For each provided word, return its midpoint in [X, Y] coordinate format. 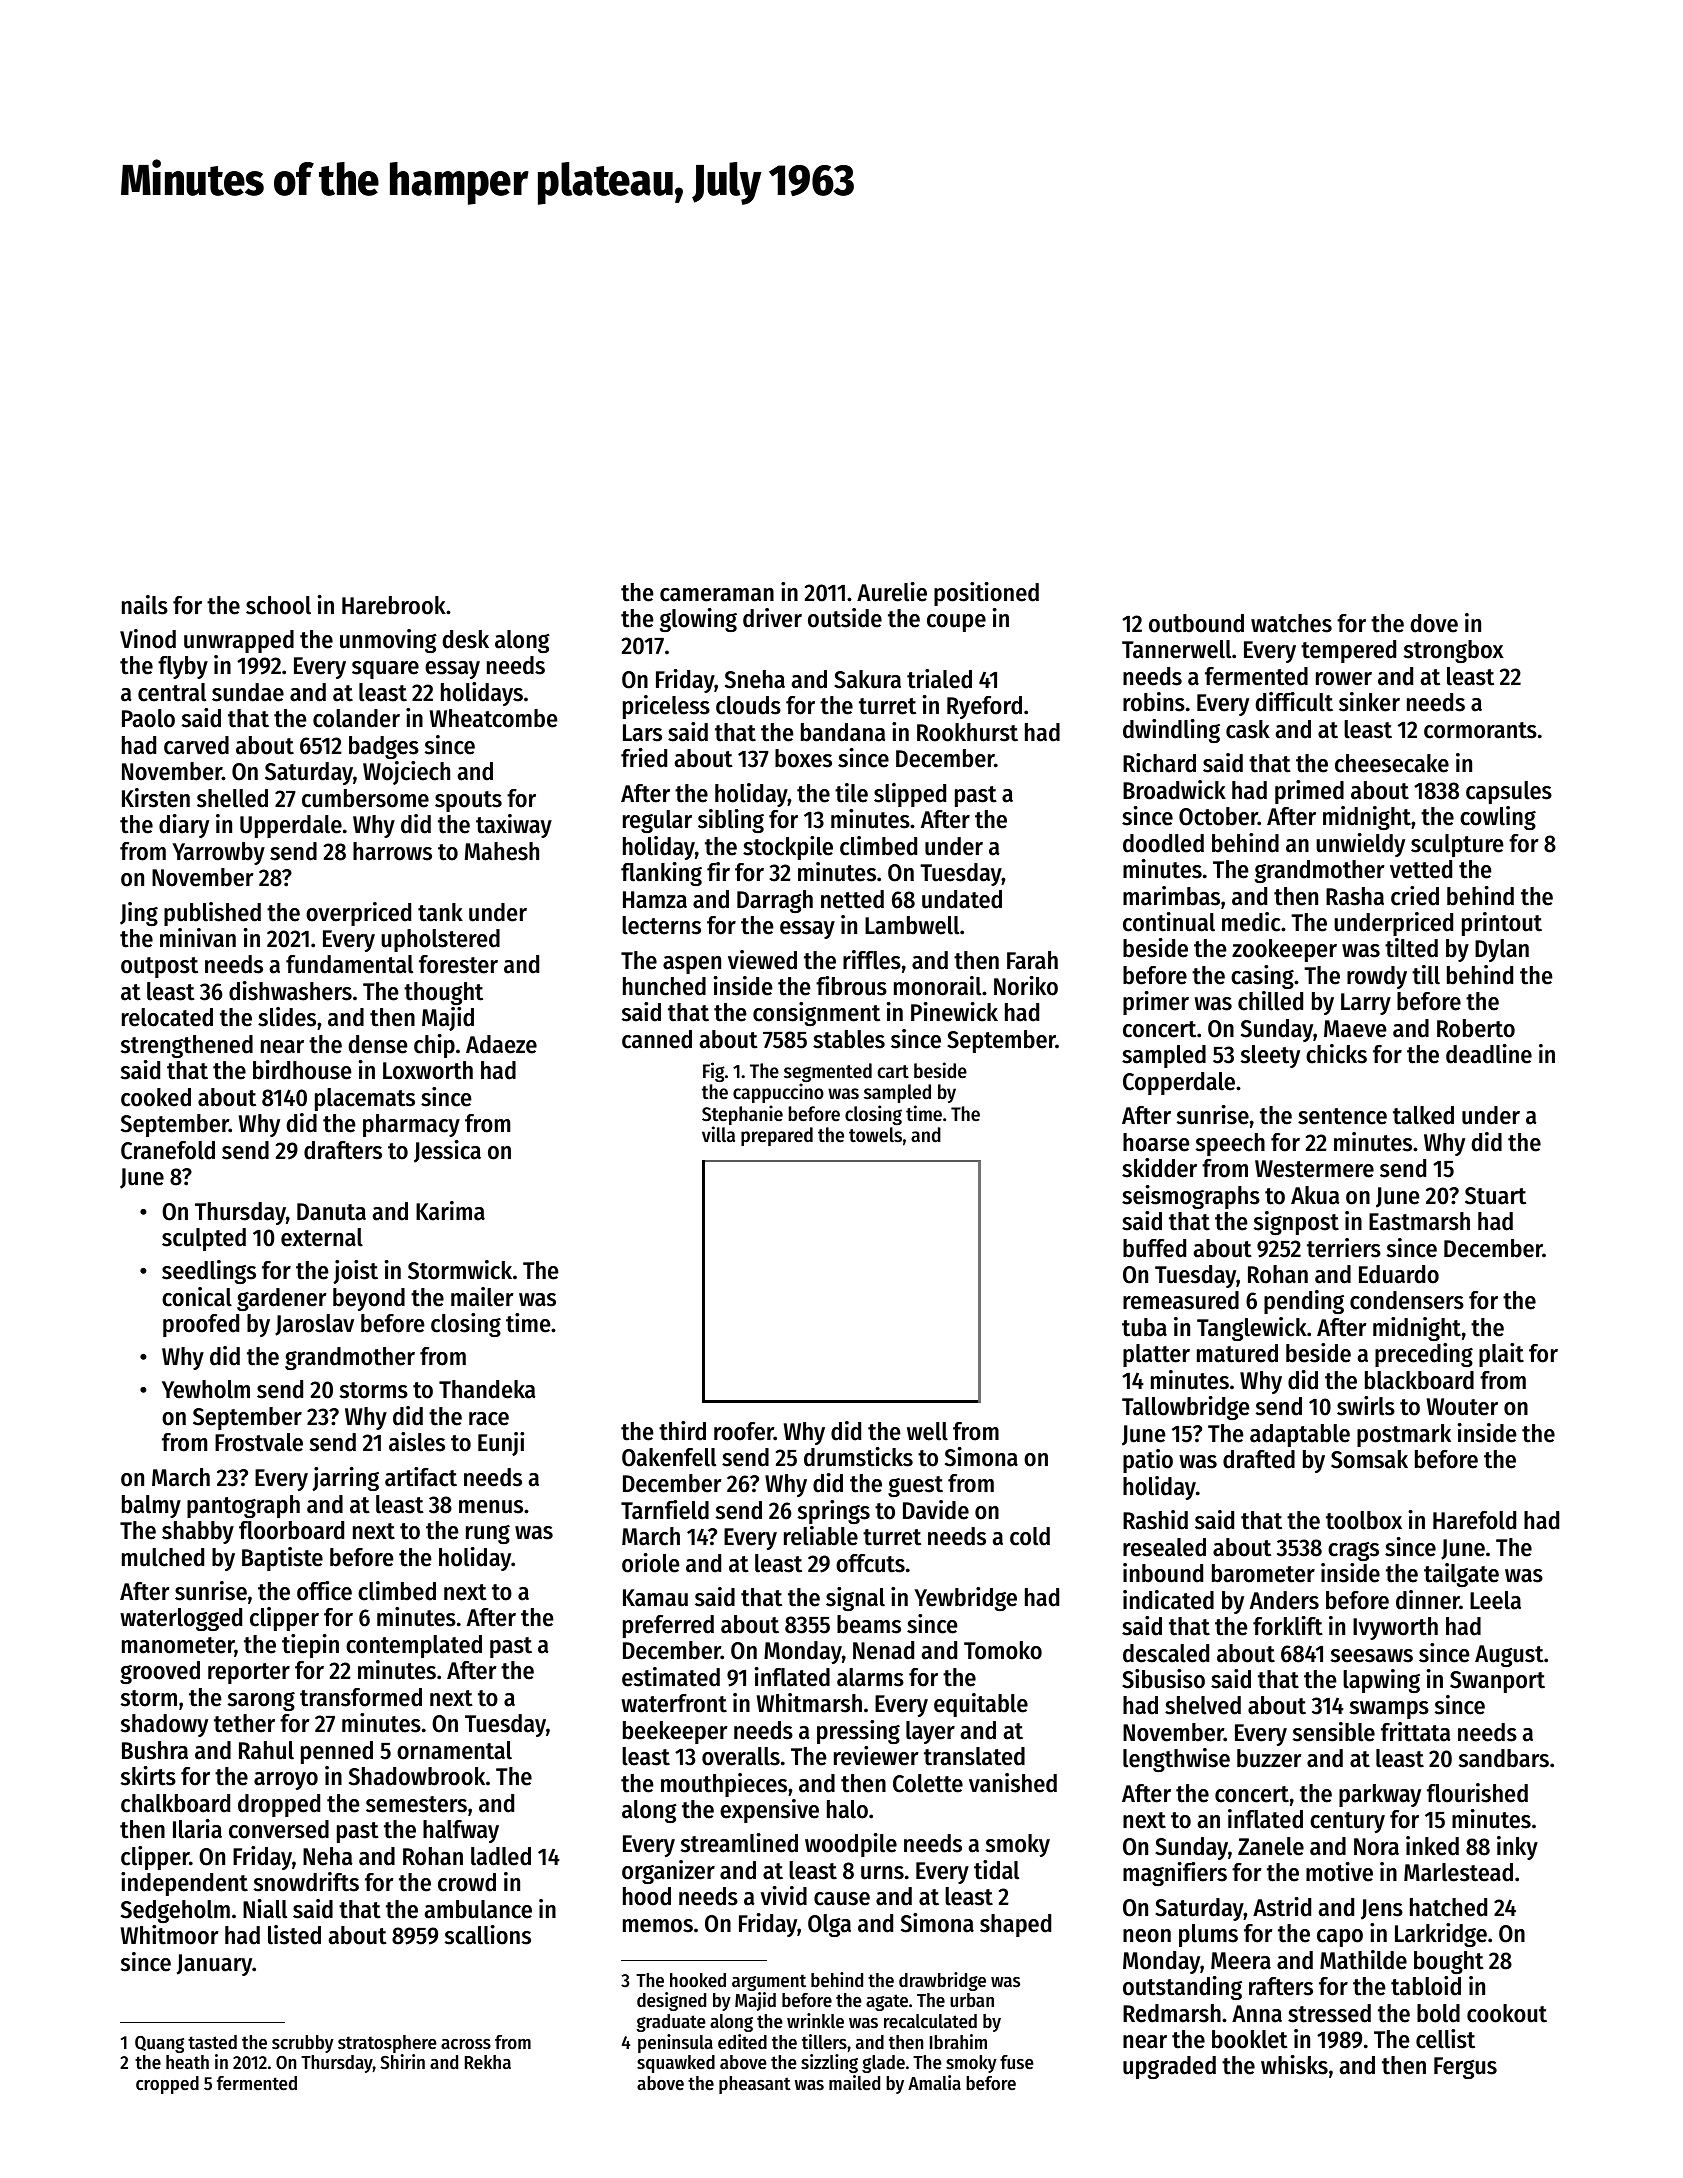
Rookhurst [967, 732]
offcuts [870, 1563]
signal [855, 1599]
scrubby [303, 2044]
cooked [156, 1097]
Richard [1159, 763]
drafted [1259, 1459]
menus [491, 1507]
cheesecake [1392, 763]
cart [893, 1072]
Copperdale [1179, 1083]
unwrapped [239, 641]
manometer [178, 1646]
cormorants [1480, 730]
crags [1353, 1551]
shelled [232, 798]
